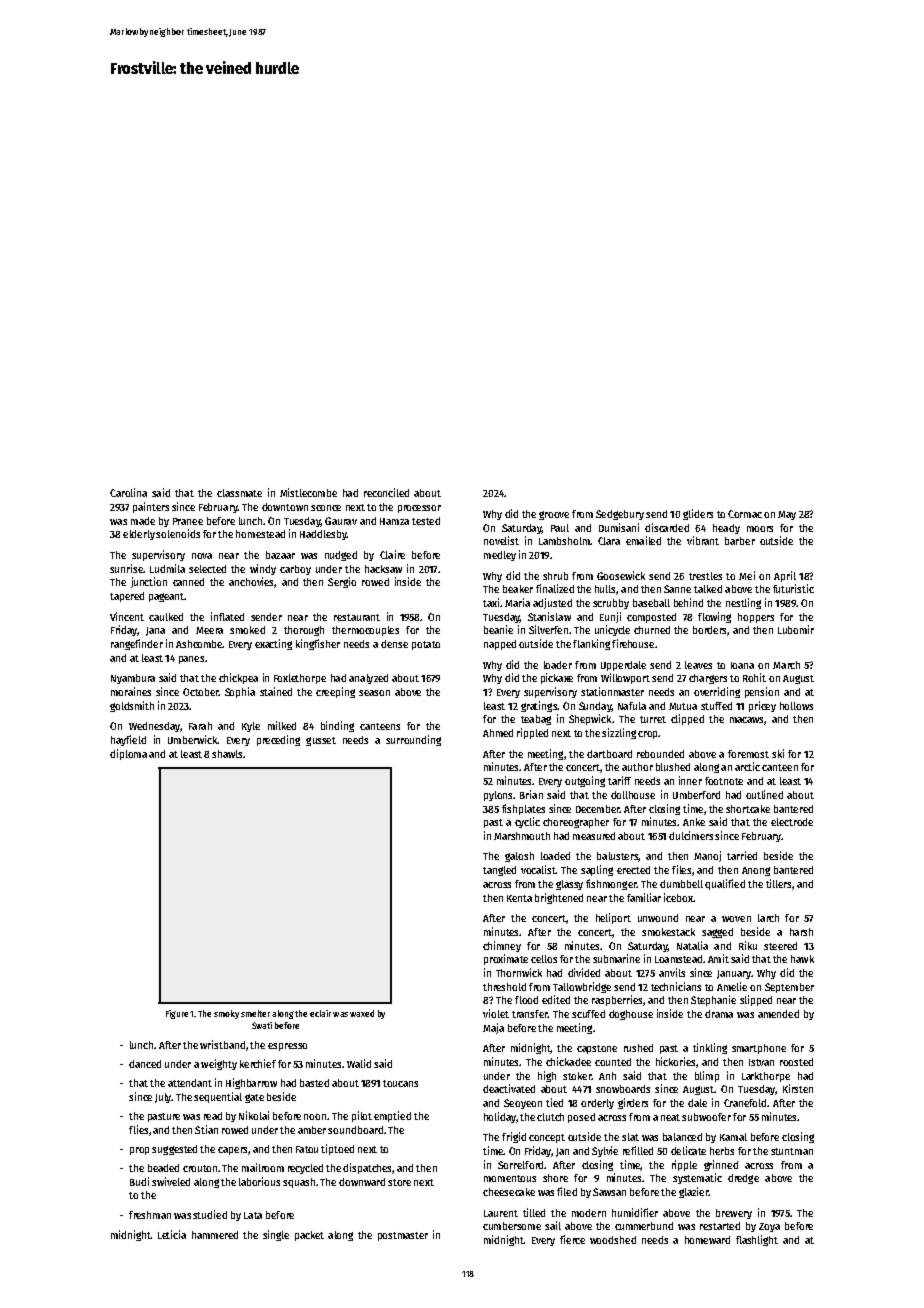 This page has width=924, height=1308. What do you see at coordinates (232, 1151) in the page?
I see `capers` at bounding box center [232, 1151].
